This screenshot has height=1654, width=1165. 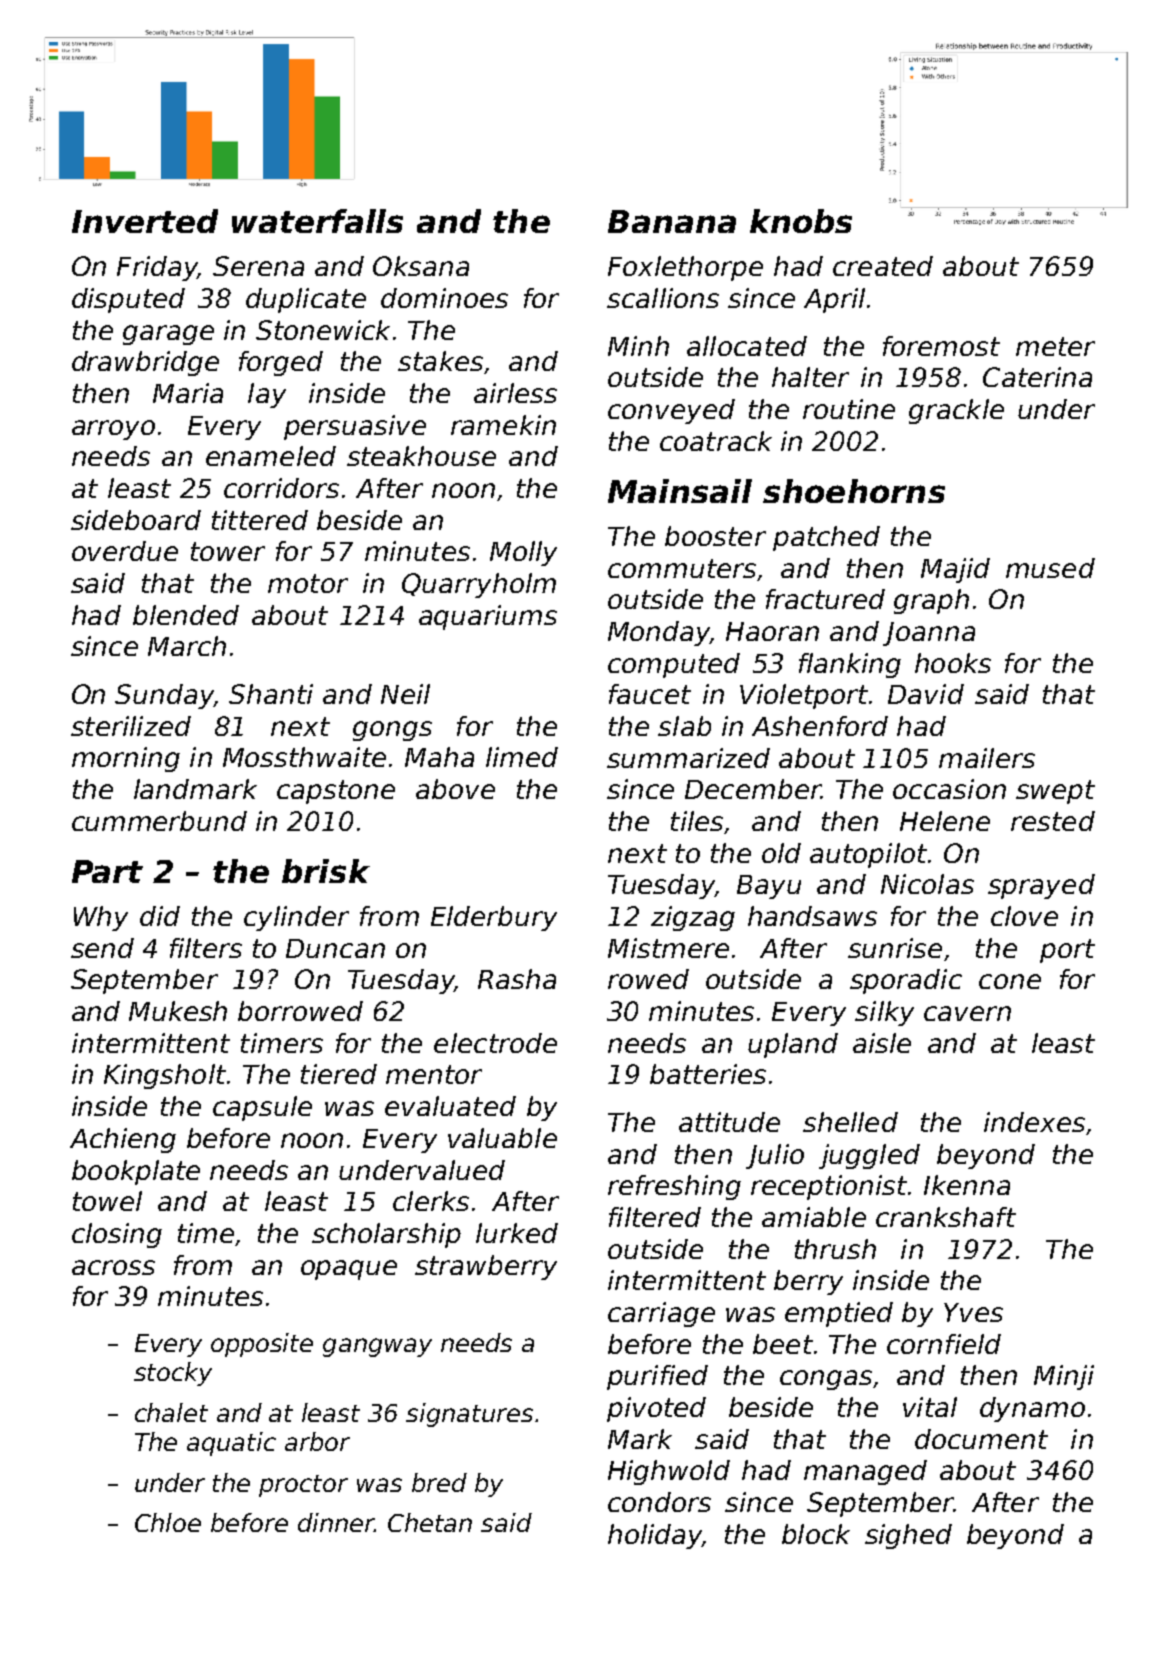 What do you see at coordinates (854, 491) in the screenshot?
I see `shoehorns` at bounding box center [854, 491].
